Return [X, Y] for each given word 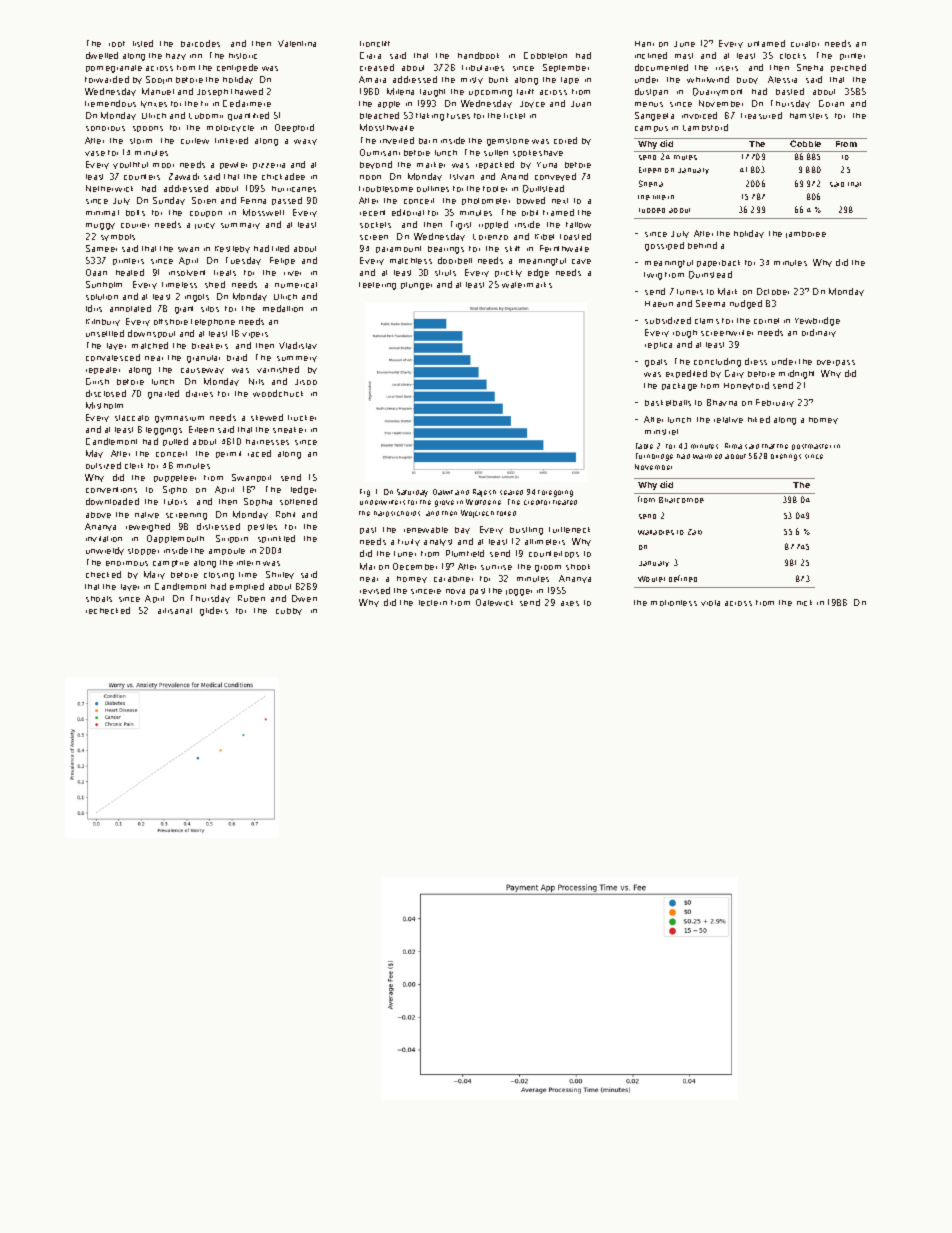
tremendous [110, 103]
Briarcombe [681, 500]
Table [644, 446]
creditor [537, 502]
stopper [143, 551]
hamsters [809, 116]
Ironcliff [375, 44]
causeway [202, 371]
